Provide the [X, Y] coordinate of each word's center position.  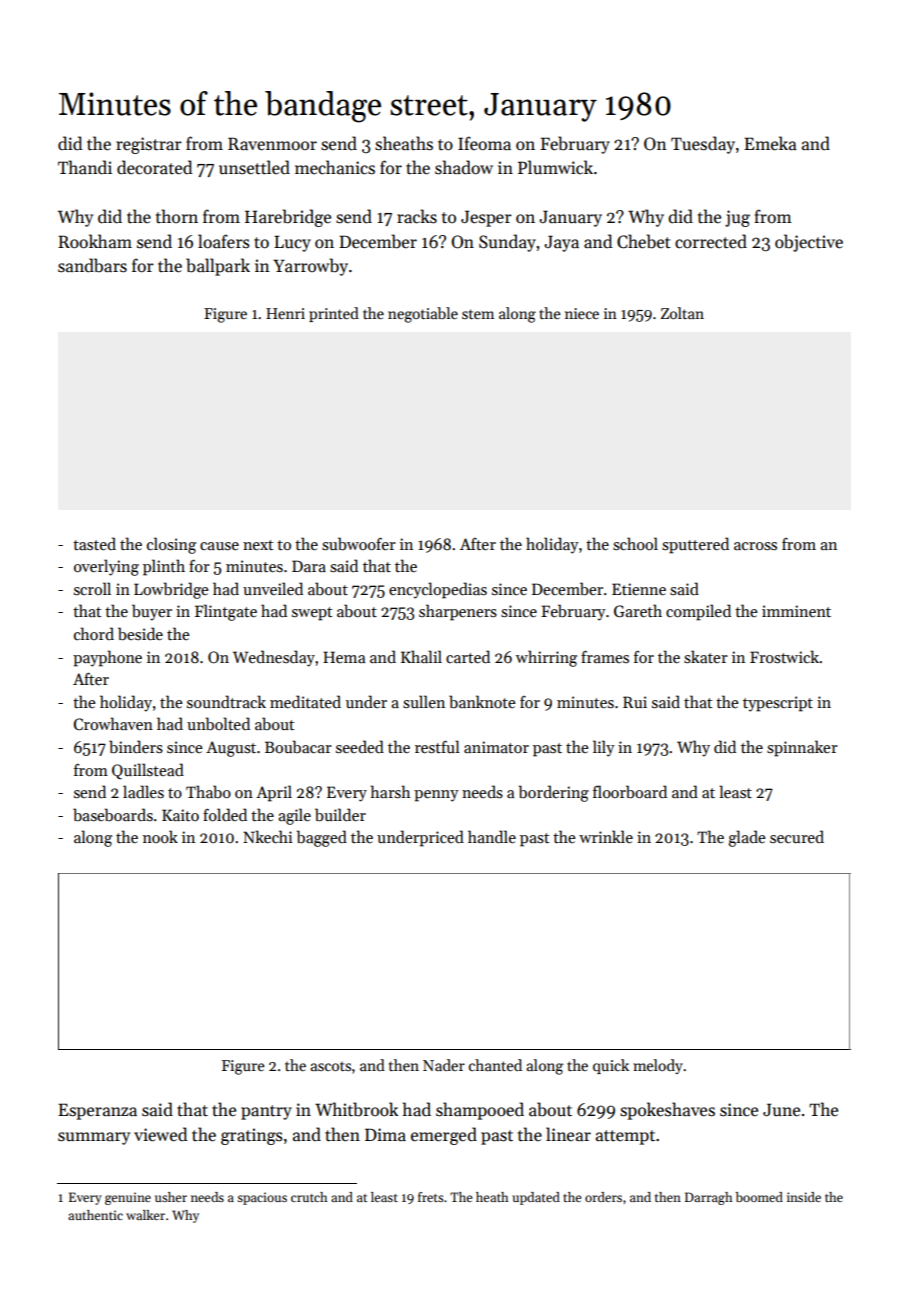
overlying [106, 567]
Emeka [770, 143]
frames [605, 657]
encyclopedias [438, 590]
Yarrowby [310, 267]
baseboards [113, 815]
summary [94, 1138]
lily [604, 748]
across [755, 546]
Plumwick [555, 167]
